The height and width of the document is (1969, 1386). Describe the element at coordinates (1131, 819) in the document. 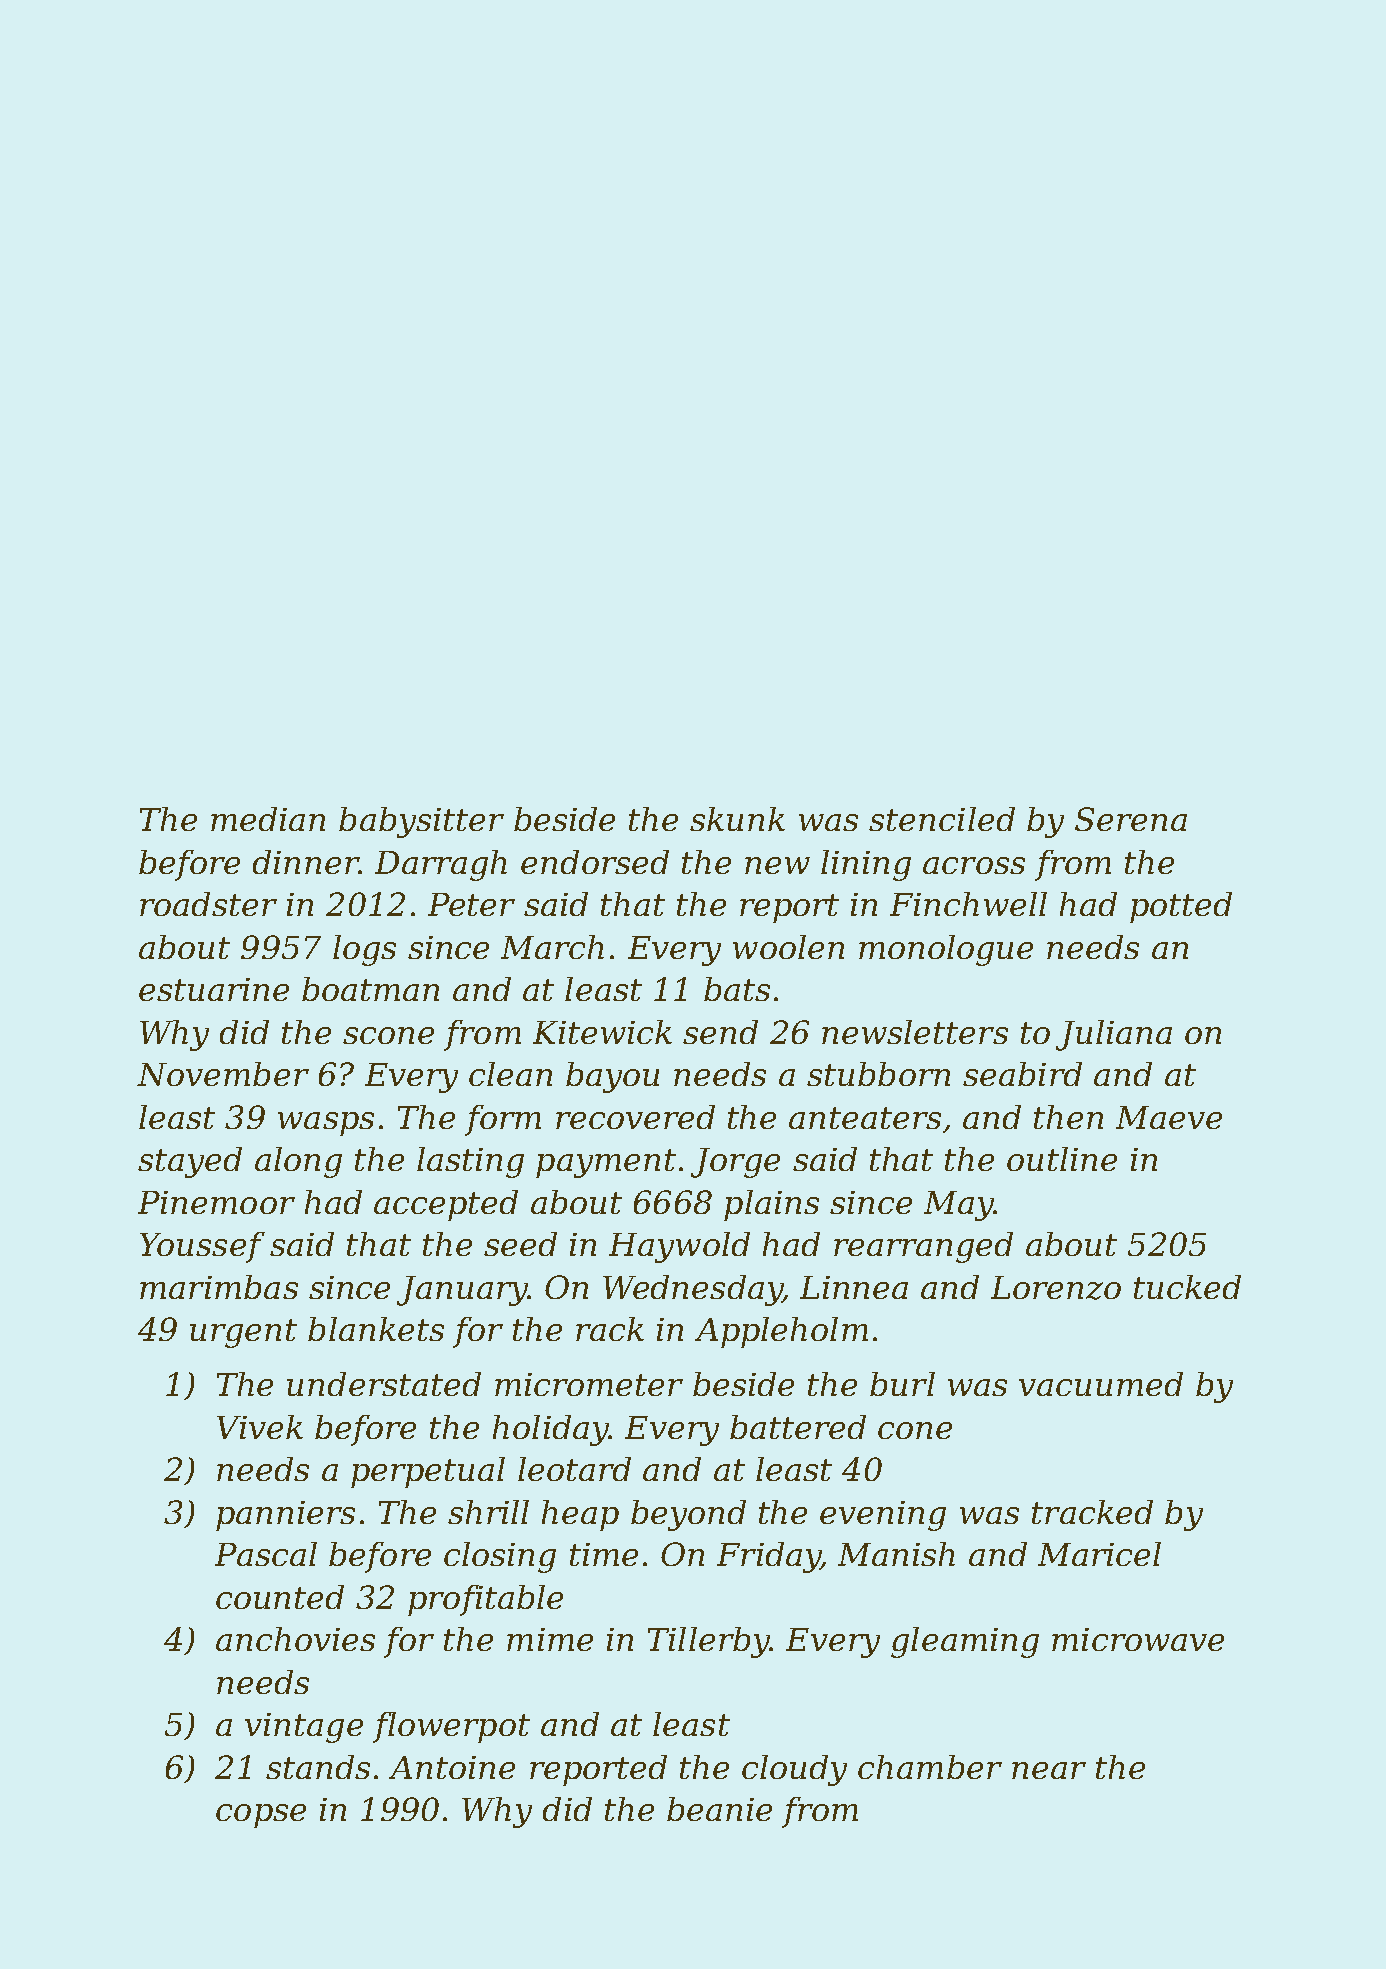

I see `Serena` at that location.
